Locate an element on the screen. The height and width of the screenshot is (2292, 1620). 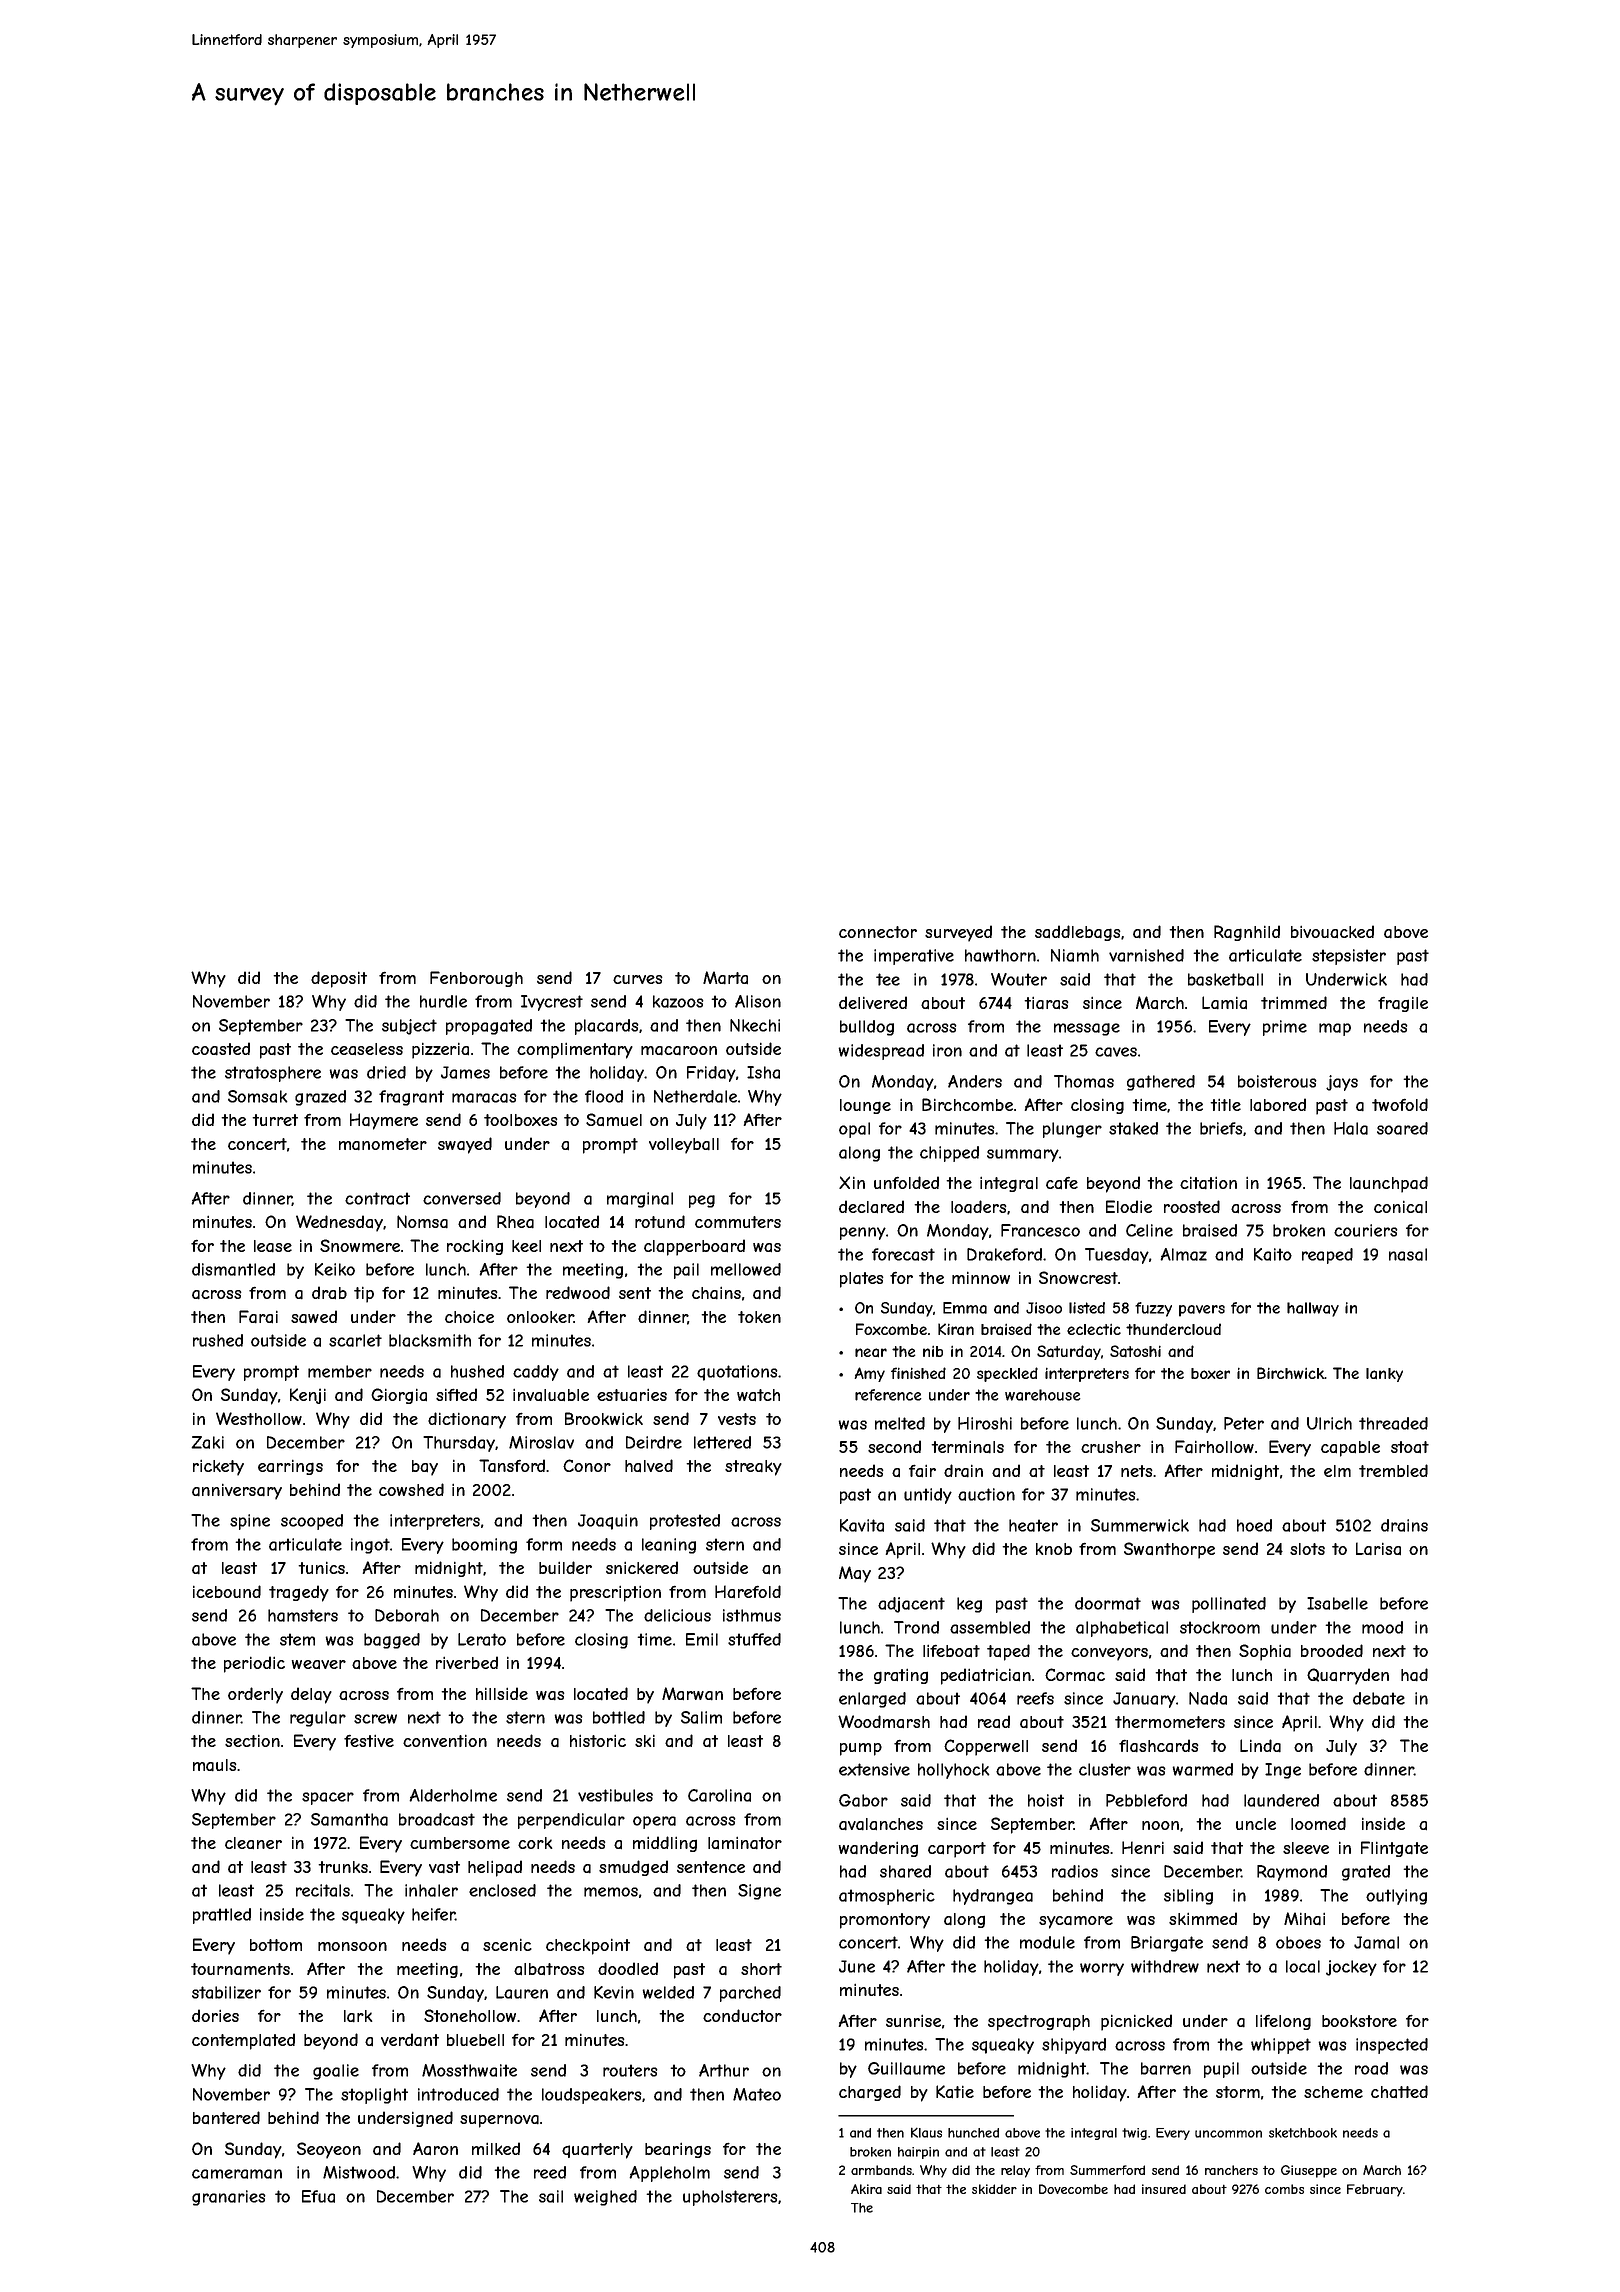
map is located at coordinates (1335, 1029).
